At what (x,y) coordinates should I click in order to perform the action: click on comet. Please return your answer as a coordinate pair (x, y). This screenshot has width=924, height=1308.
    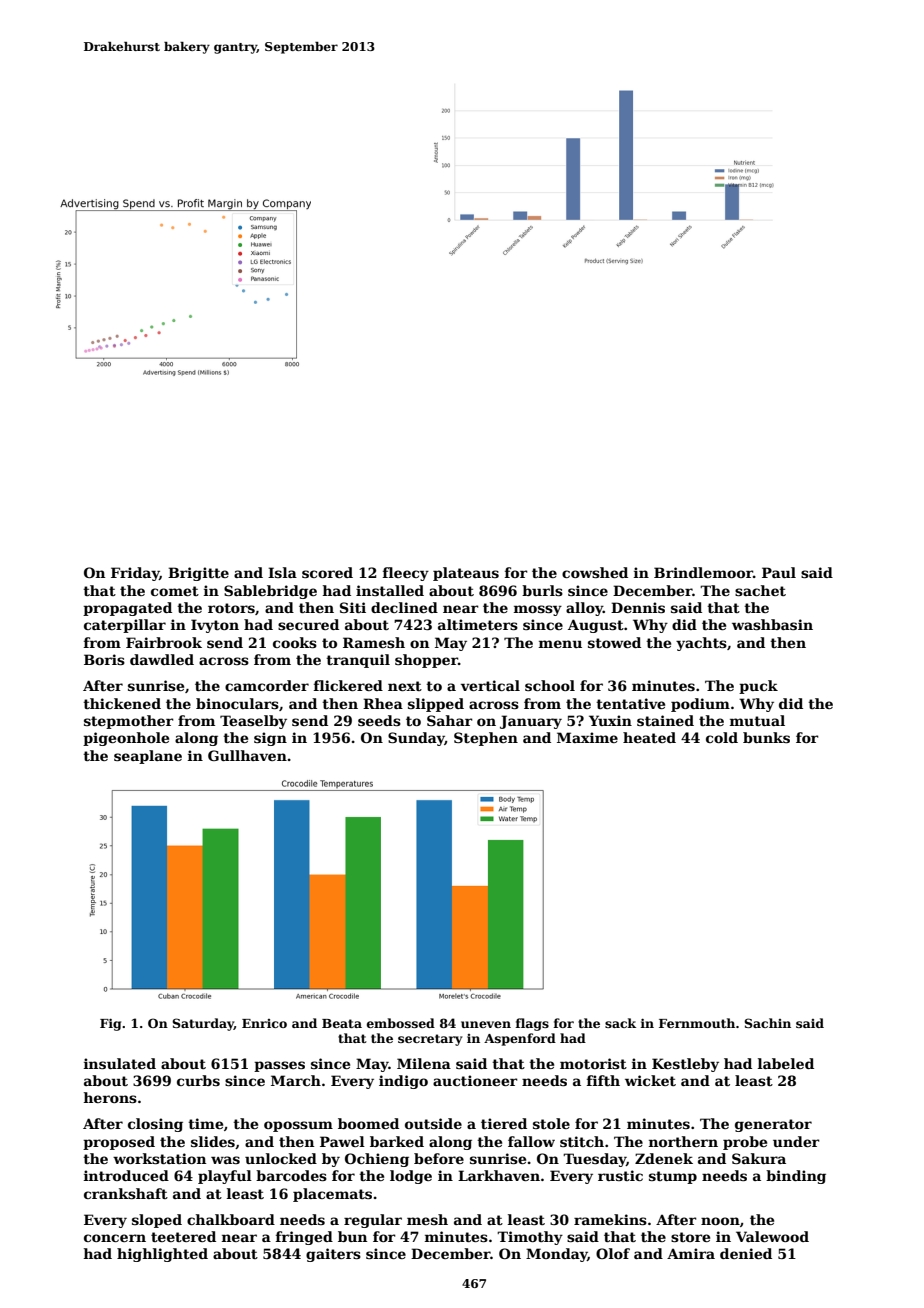
    Looking at the image, I should click on (175, 591).
